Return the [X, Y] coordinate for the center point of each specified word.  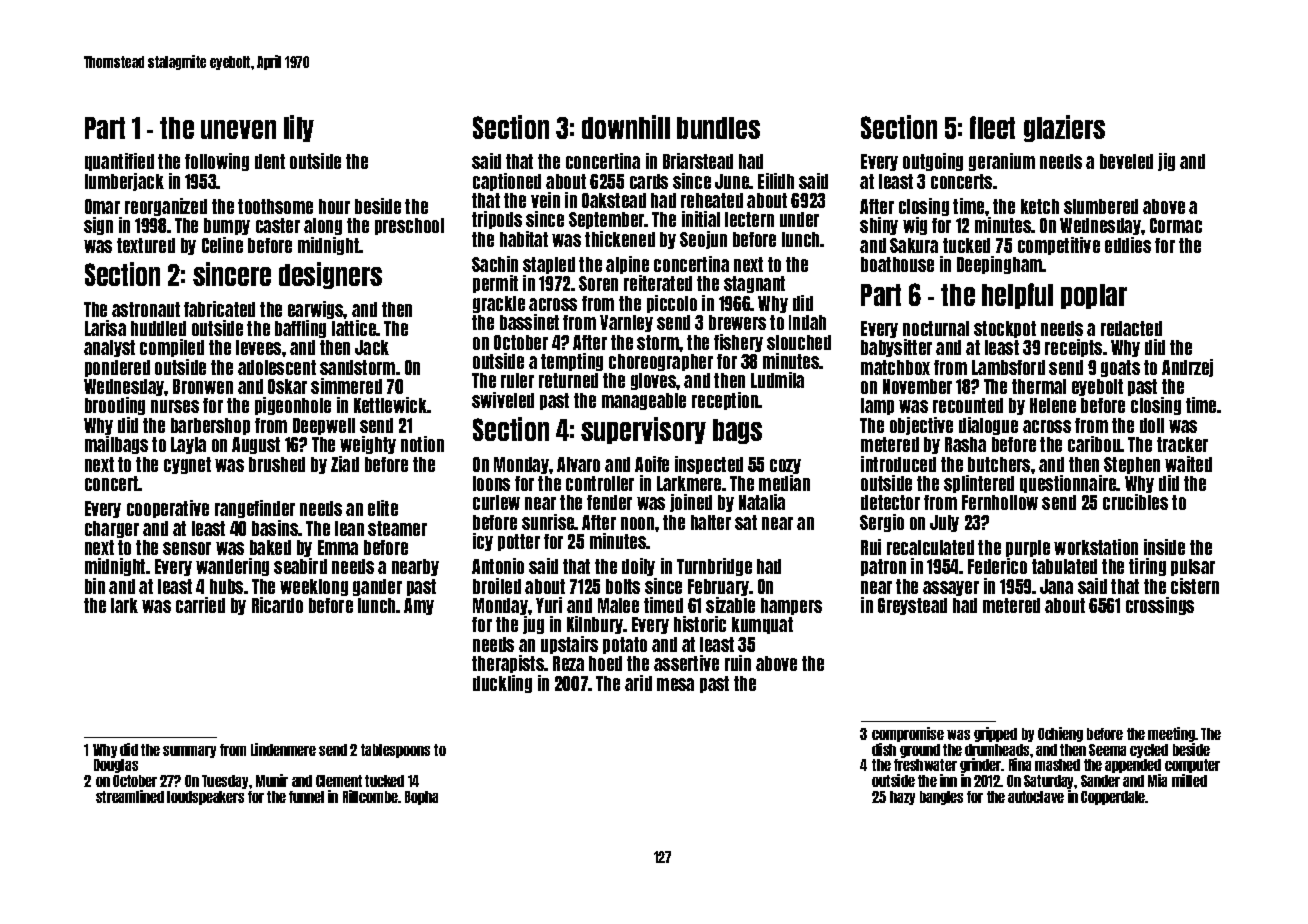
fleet [992, 127]
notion [422, 444]
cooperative [168, 509]
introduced [898, 464]
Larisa [105, 328]
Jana [1056, 586]
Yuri [549, 605]
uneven [238, 129]
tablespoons [395, 751]
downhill [626, 127]
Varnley [626, 323]
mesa [675, 684]
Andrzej [1187, 368]
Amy [419, 606]
